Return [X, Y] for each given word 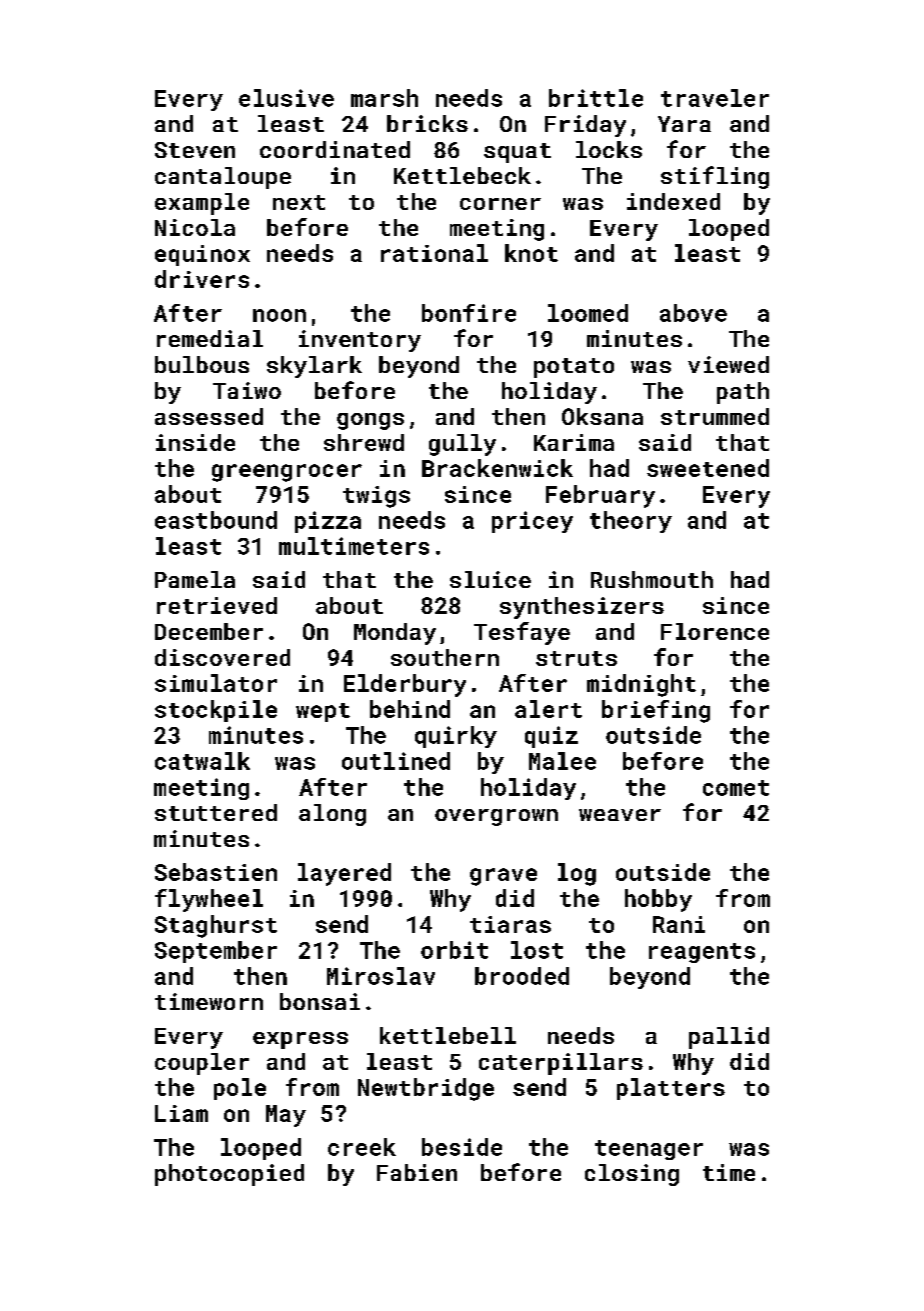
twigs [376, 497]
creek [362, 1147]
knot [531, 253]
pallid [729, 1038]
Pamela [195, 579]
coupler [202, 1064]
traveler [715, 98]
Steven [195, 150]
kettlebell [448, 1035]
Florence [715, 631]
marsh [384, 98]
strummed [715, 416]
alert [548, 709]
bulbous [202, 364]
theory [631, 522]
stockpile [216, 711]
